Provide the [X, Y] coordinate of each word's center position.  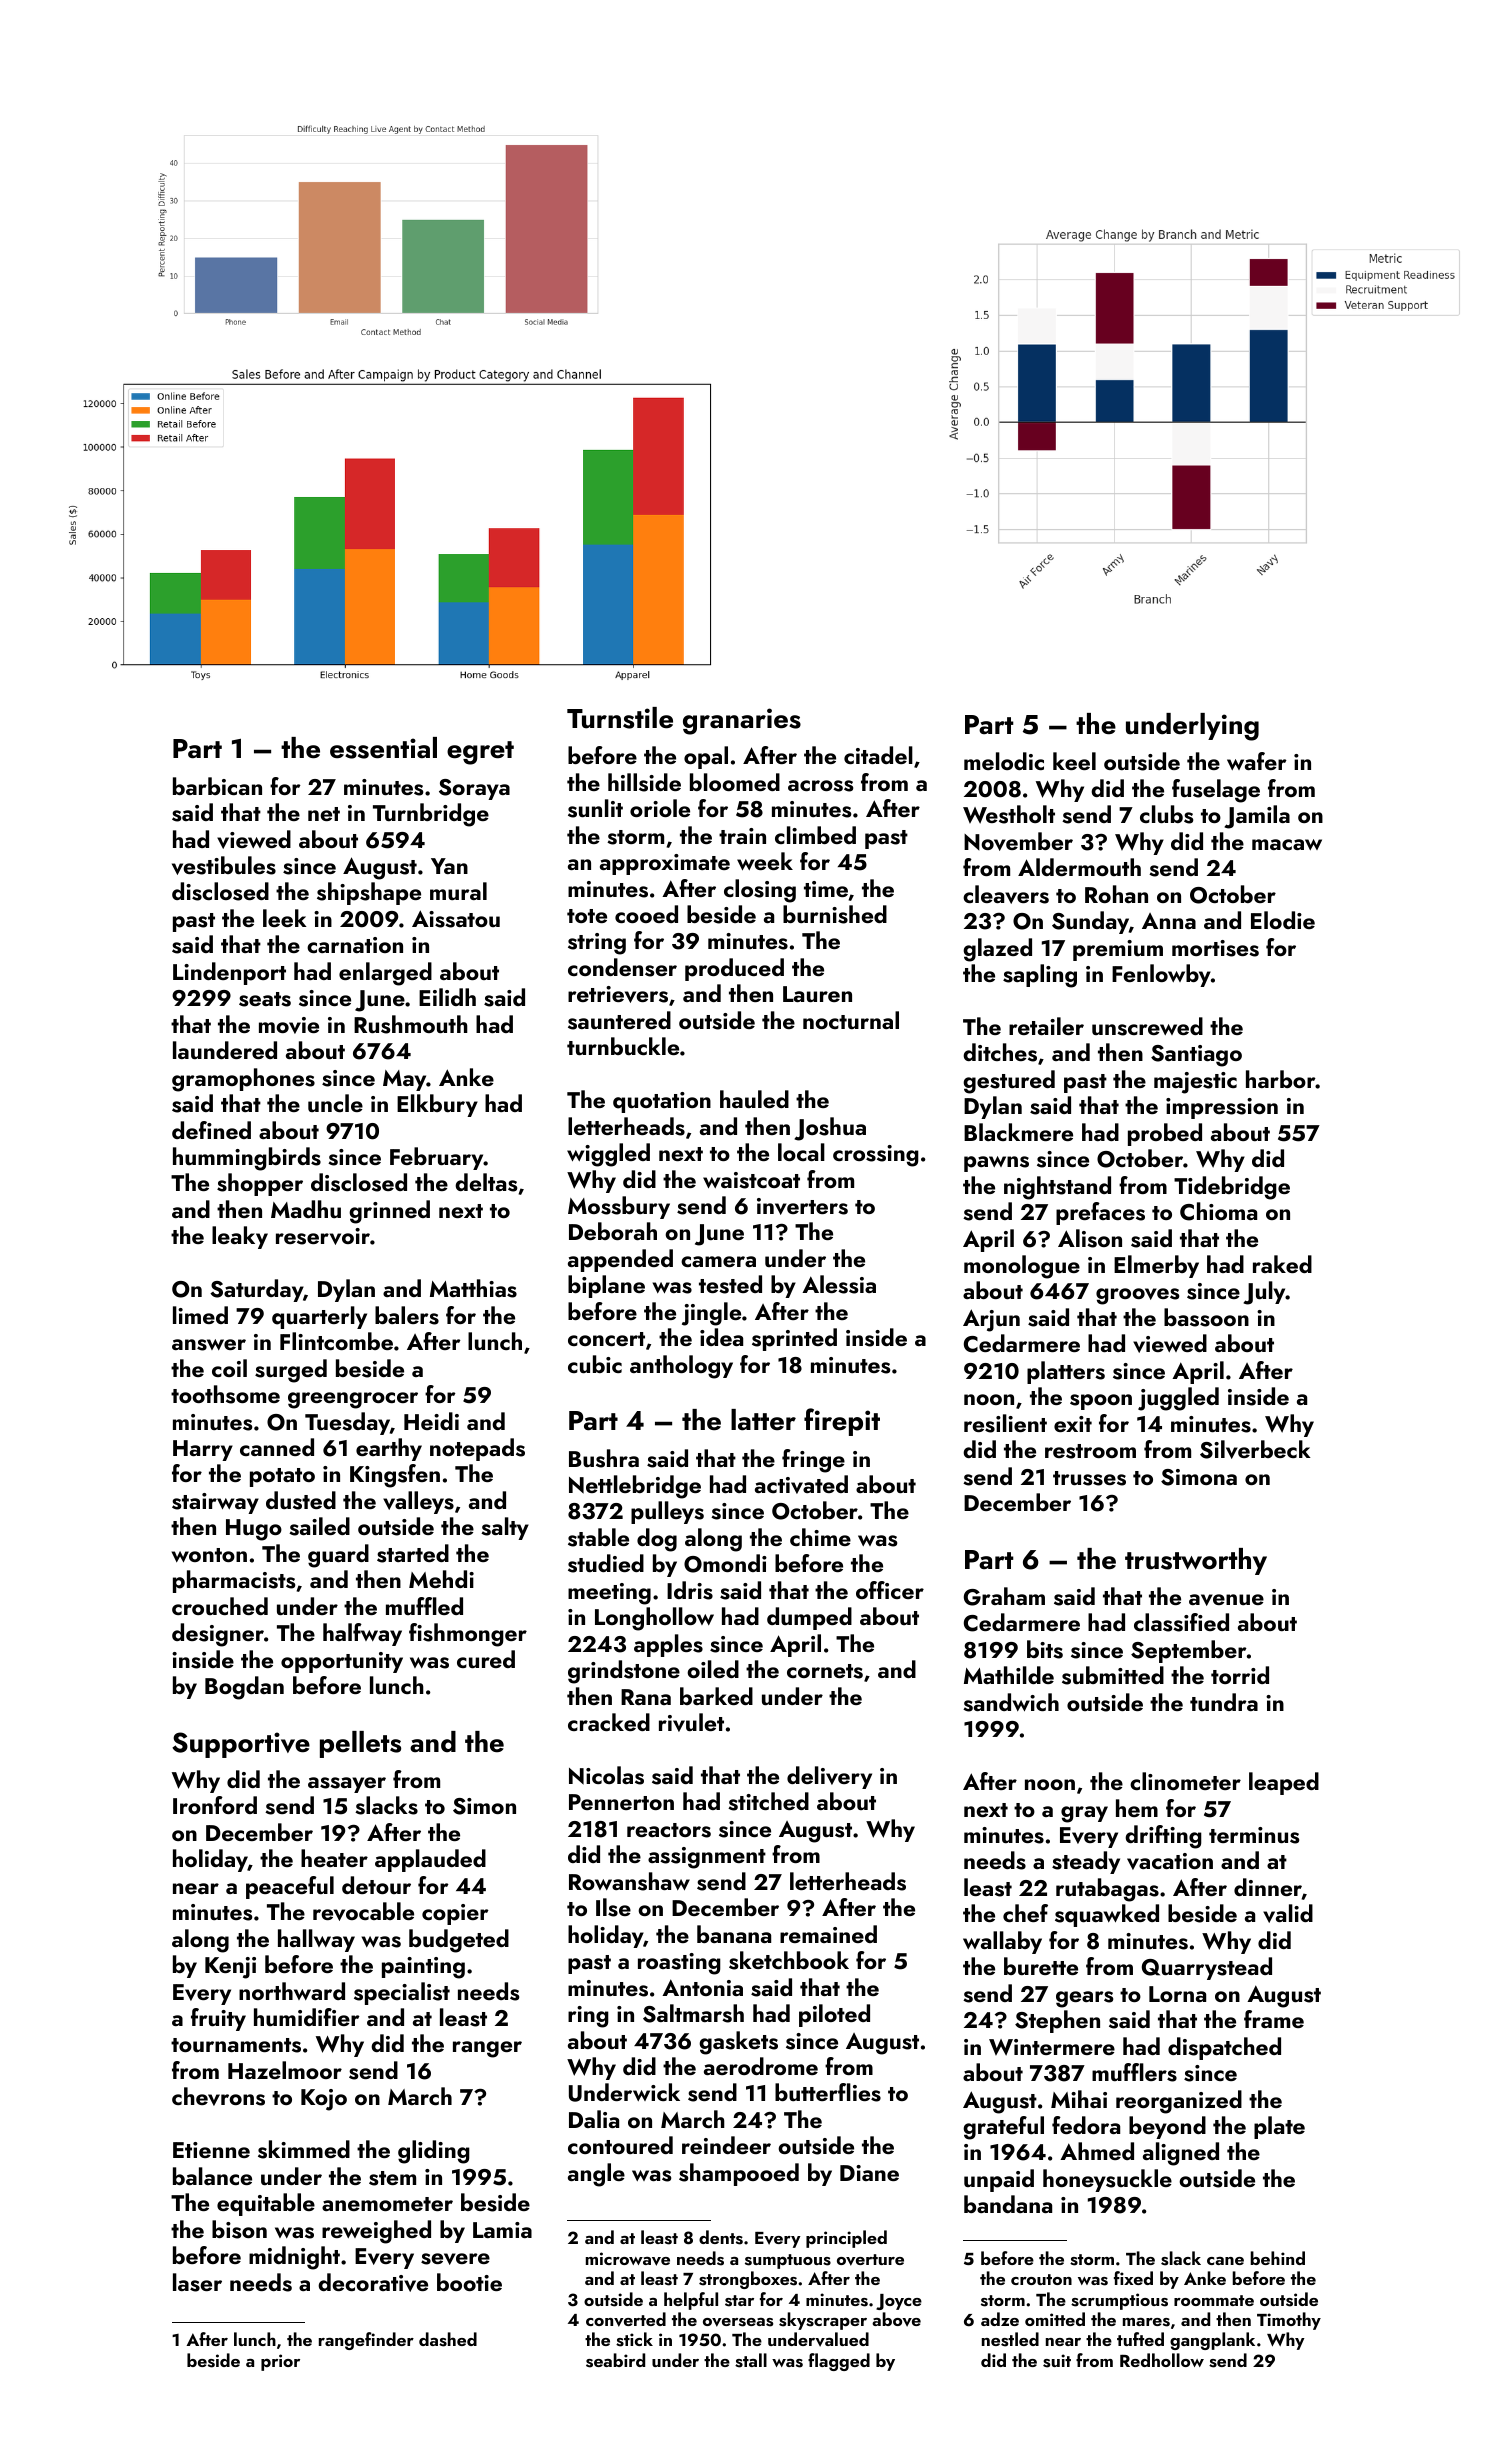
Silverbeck [1255, 1449]
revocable [363, 1911]
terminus [1254, 1835]
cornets [825, 1671]
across [820, 786]
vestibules [224, 865]
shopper [260, 1184]
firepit [842, 1422]
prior [280, 2362]
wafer [1257, 761]
